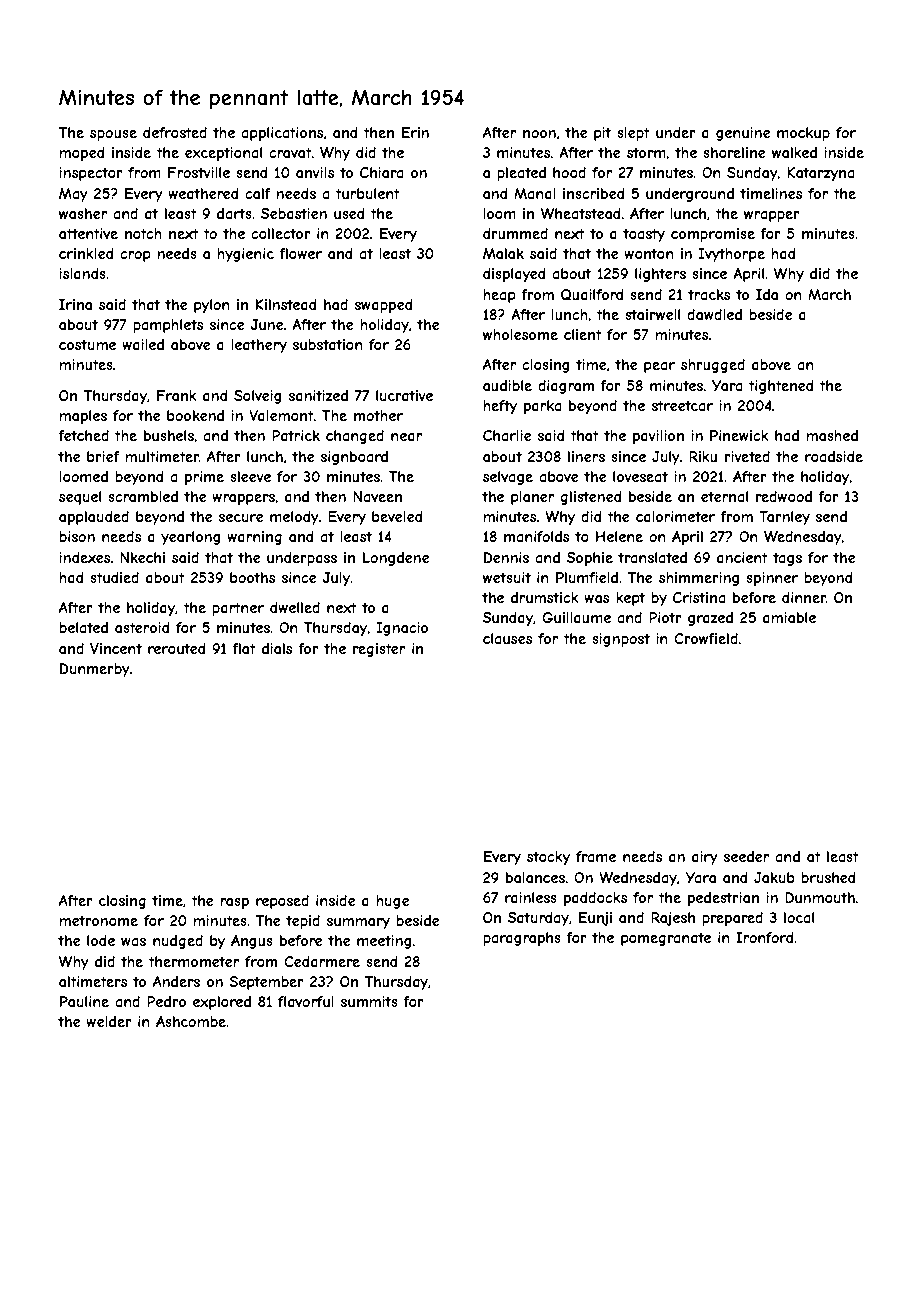 This screenshot has height=1308, width=924. Describe the element at coordinates (277, 648) in the screenshot. I see `dials` at that location.
